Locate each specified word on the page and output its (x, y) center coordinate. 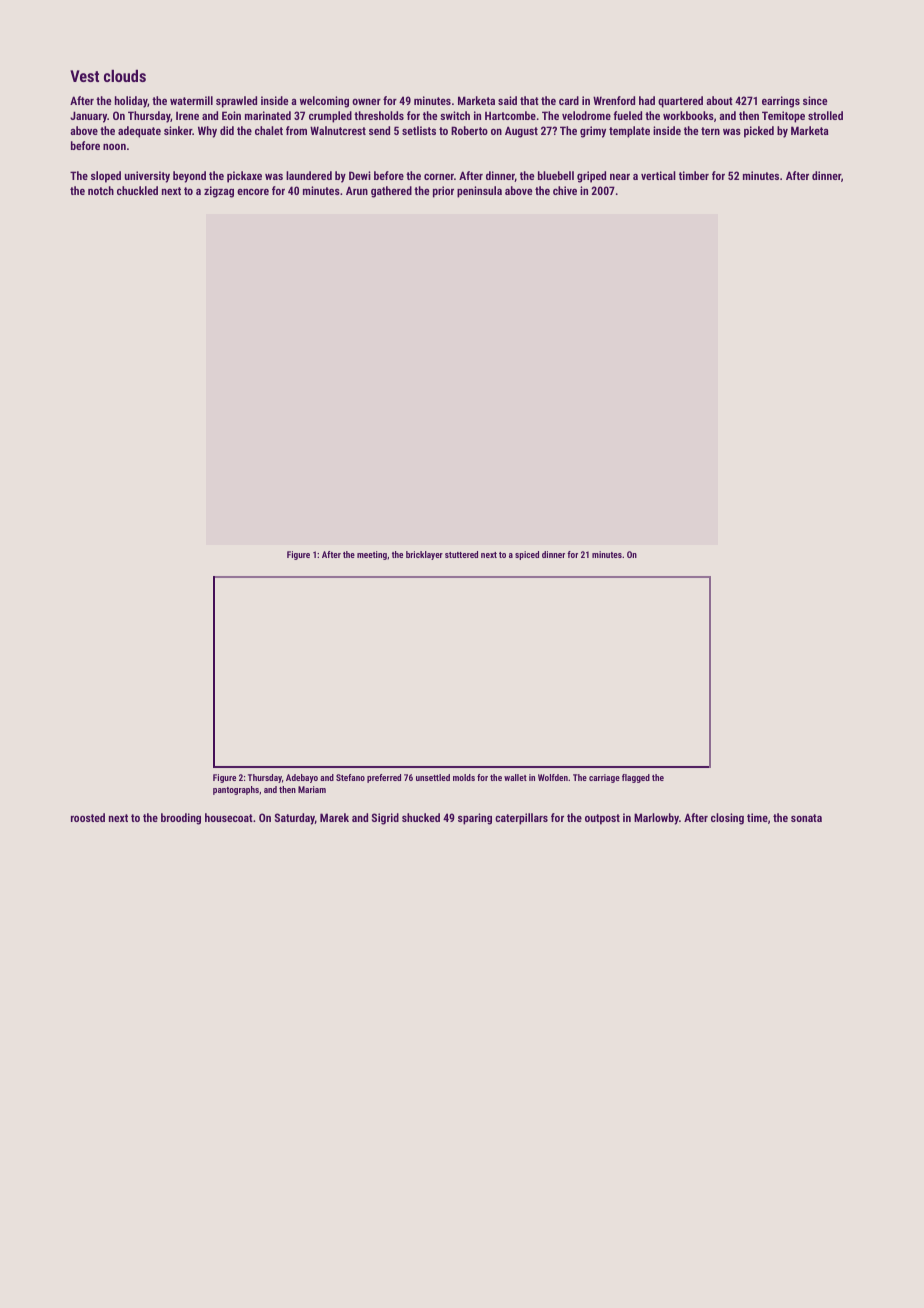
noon (114, 147)
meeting (372, 555)
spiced (527, 555)
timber (694, 175)
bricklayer (424, 555)
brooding (181, 819)
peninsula (479, 192)
